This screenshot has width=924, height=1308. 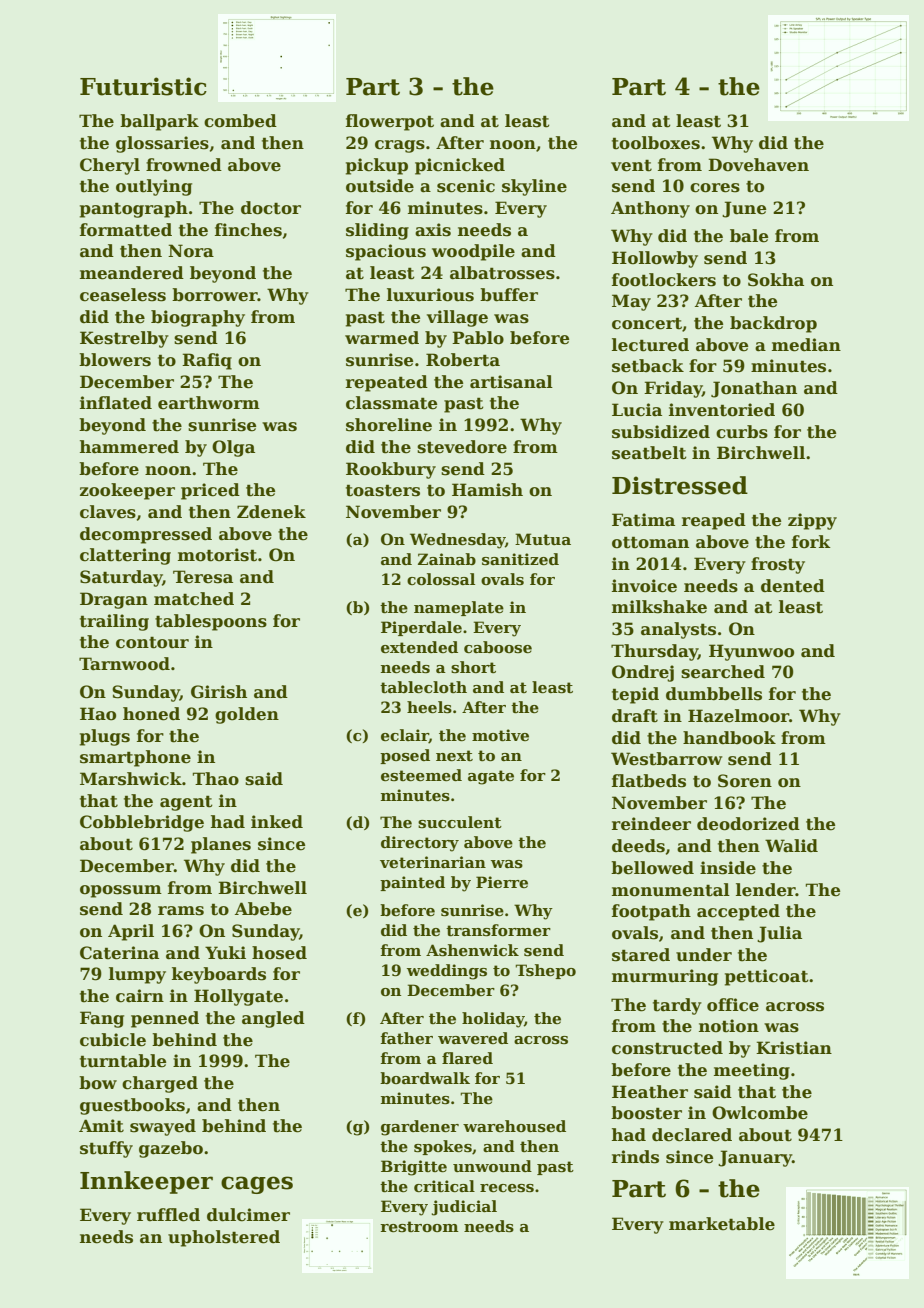 What do you see at coordinates (509, 295) in the screenshot?
I see `buffer` at bounding box center [509, 295].
